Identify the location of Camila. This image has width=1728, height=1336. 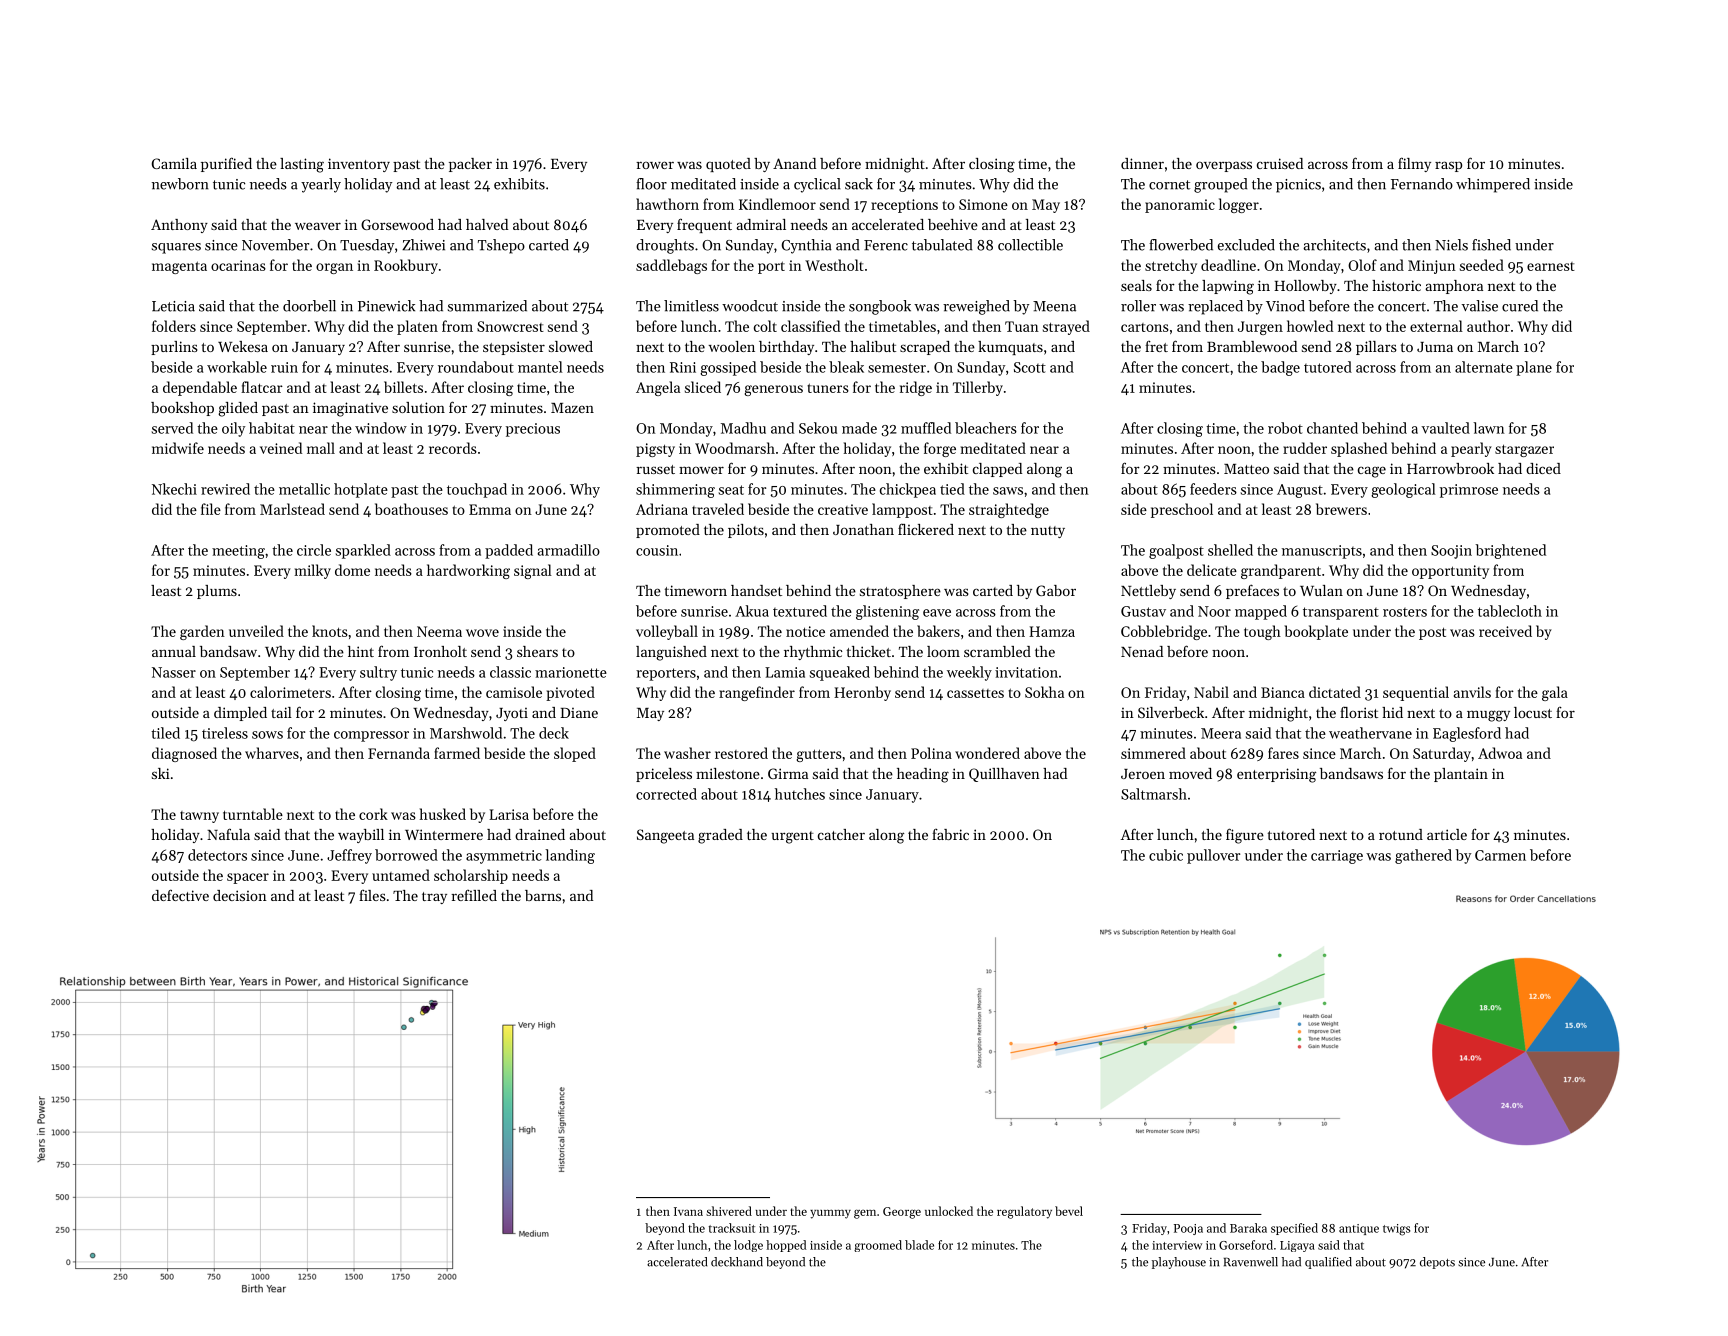
(174, 163).
